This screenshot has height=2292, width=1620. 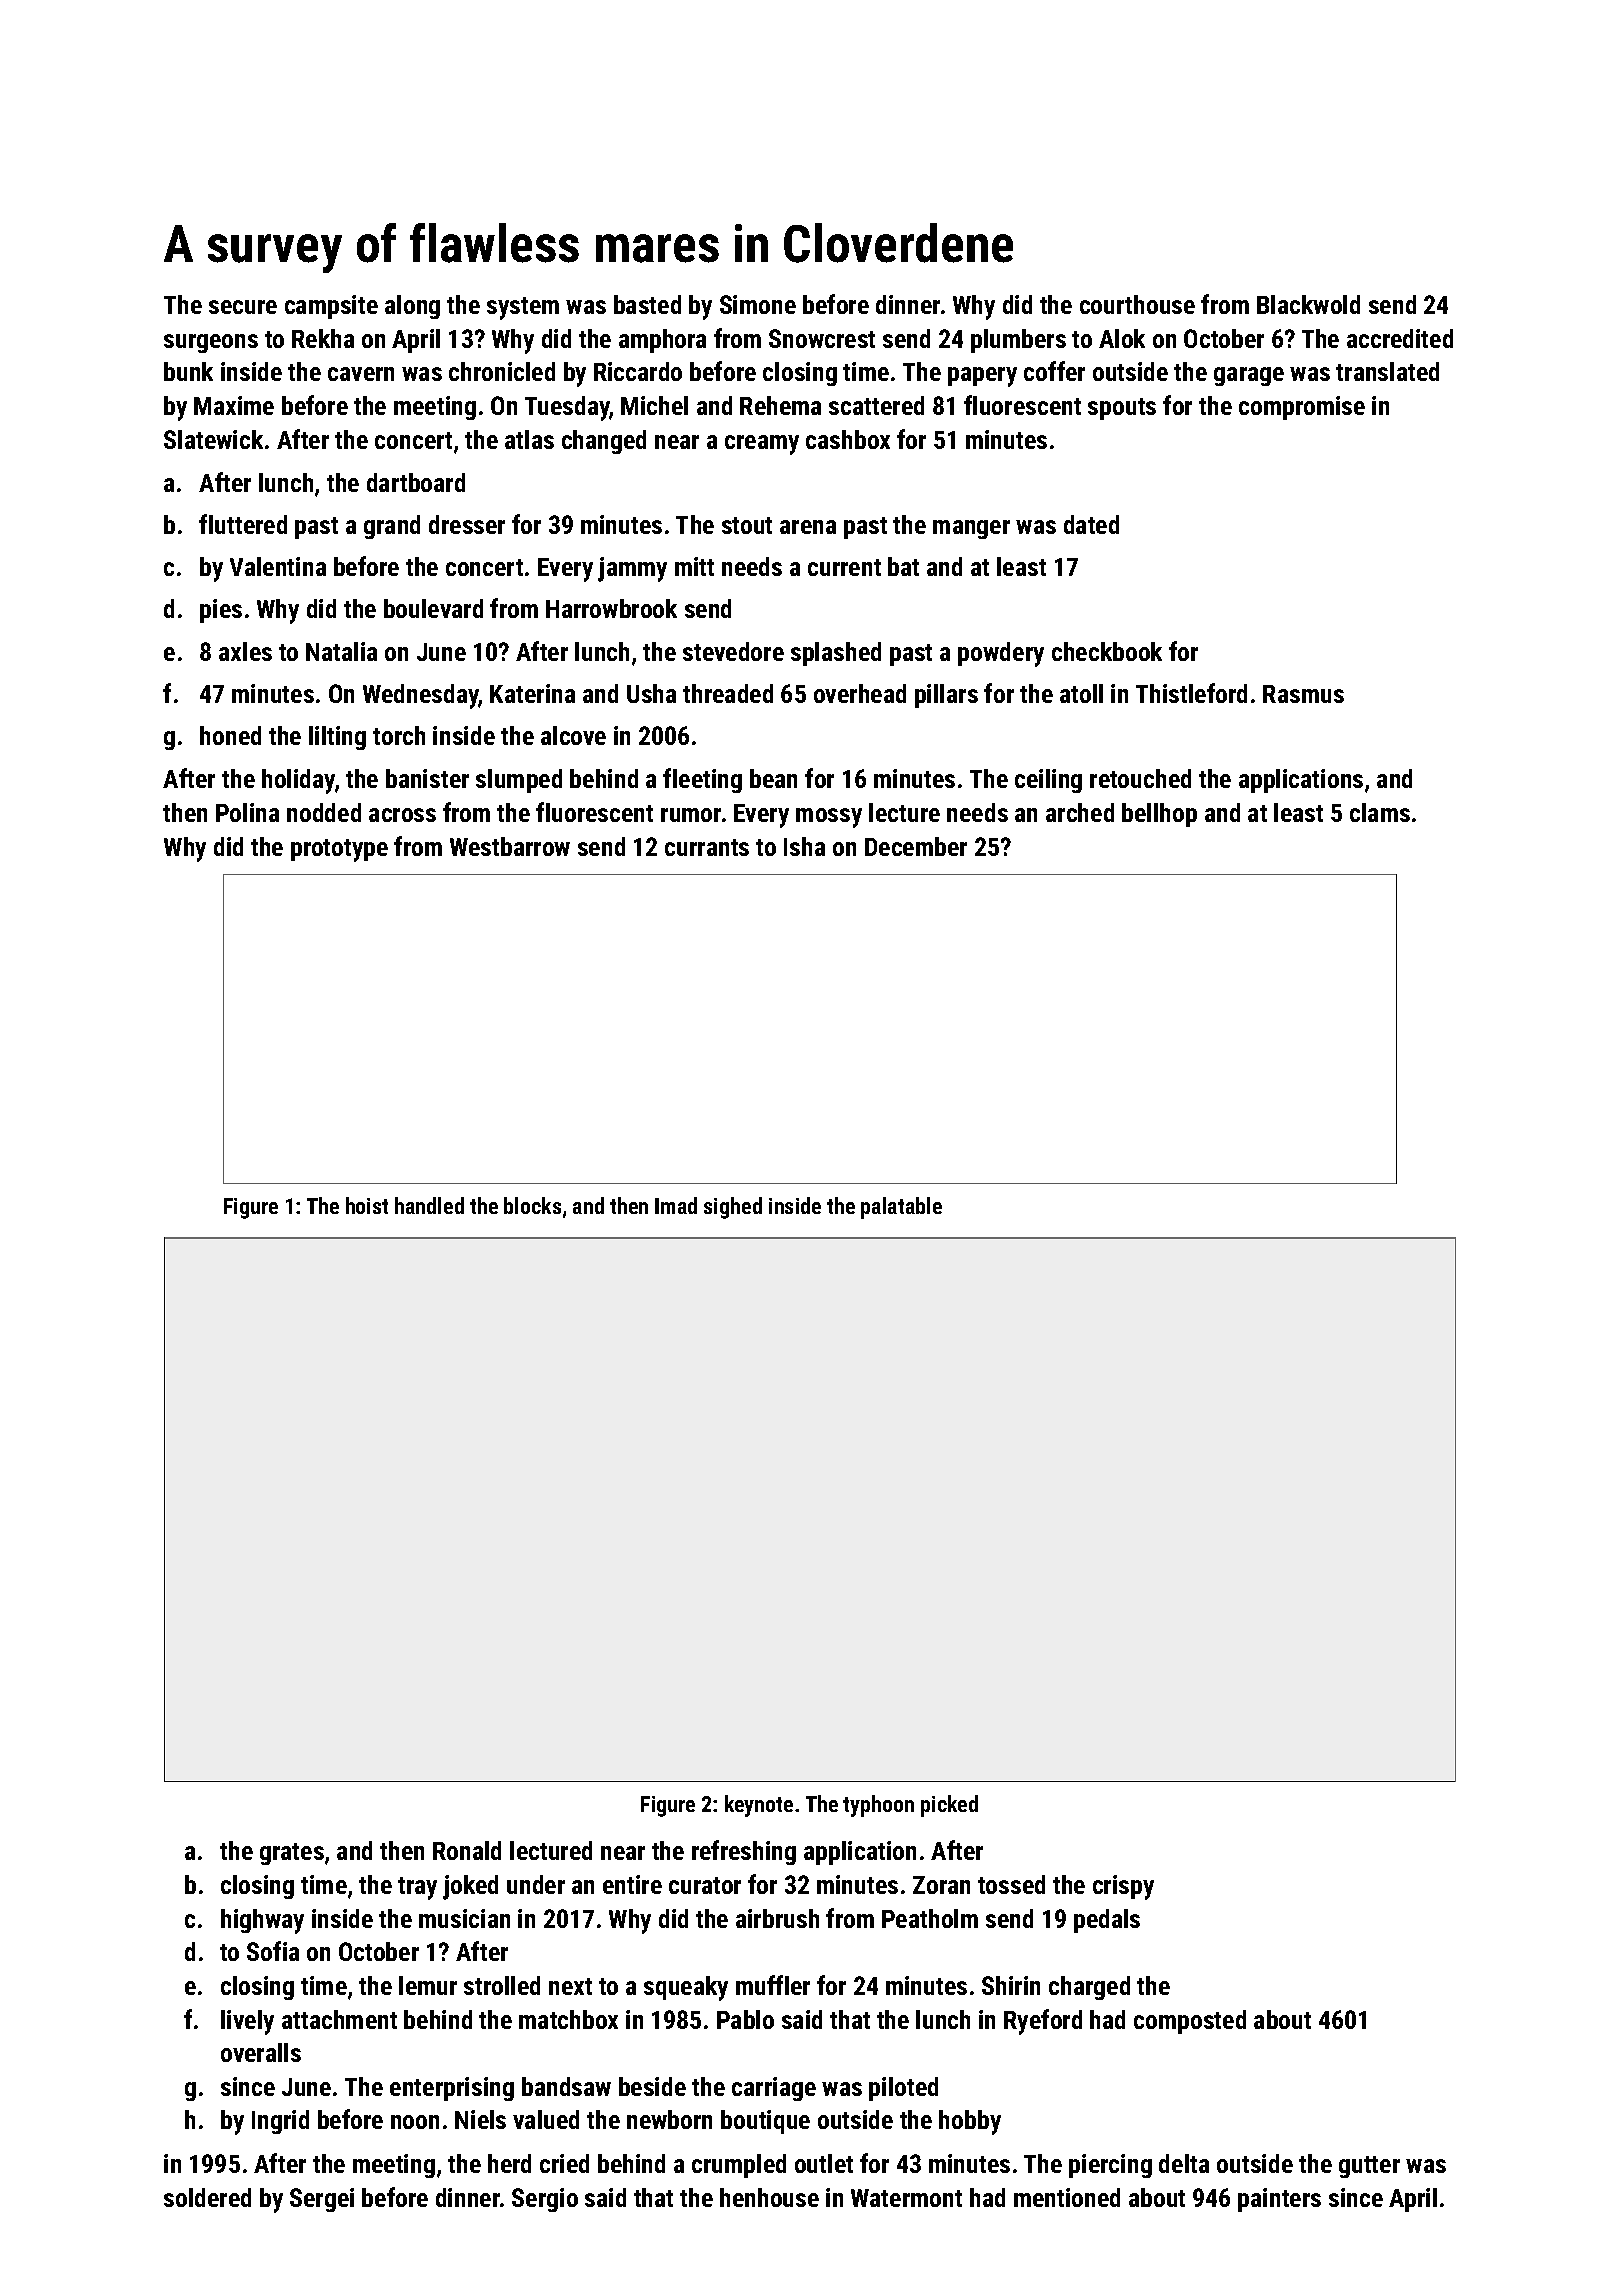 What do you see at coordinates (759, 1806) in the screenshot?
I see `keynote` at bounding box center [759, 1806].
